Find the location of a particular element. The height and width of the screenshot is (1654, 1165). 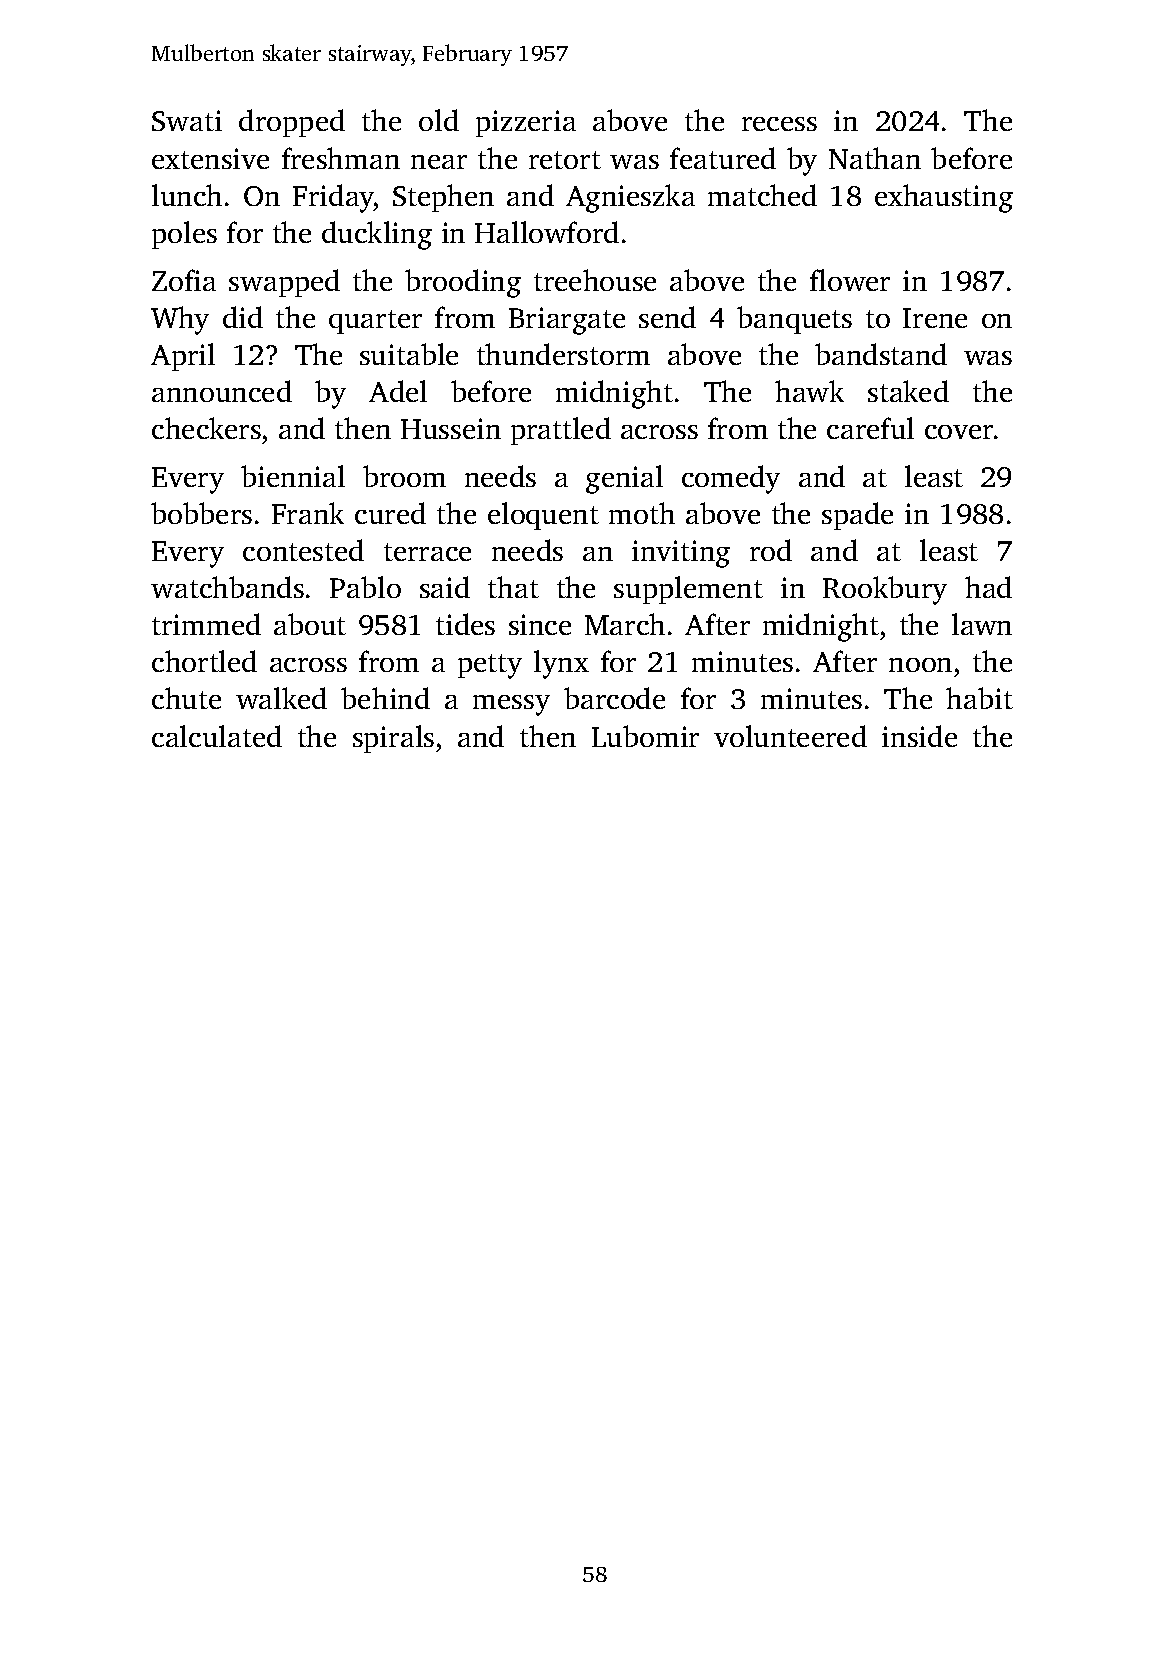

behind is located at coordinates (385, 698).
